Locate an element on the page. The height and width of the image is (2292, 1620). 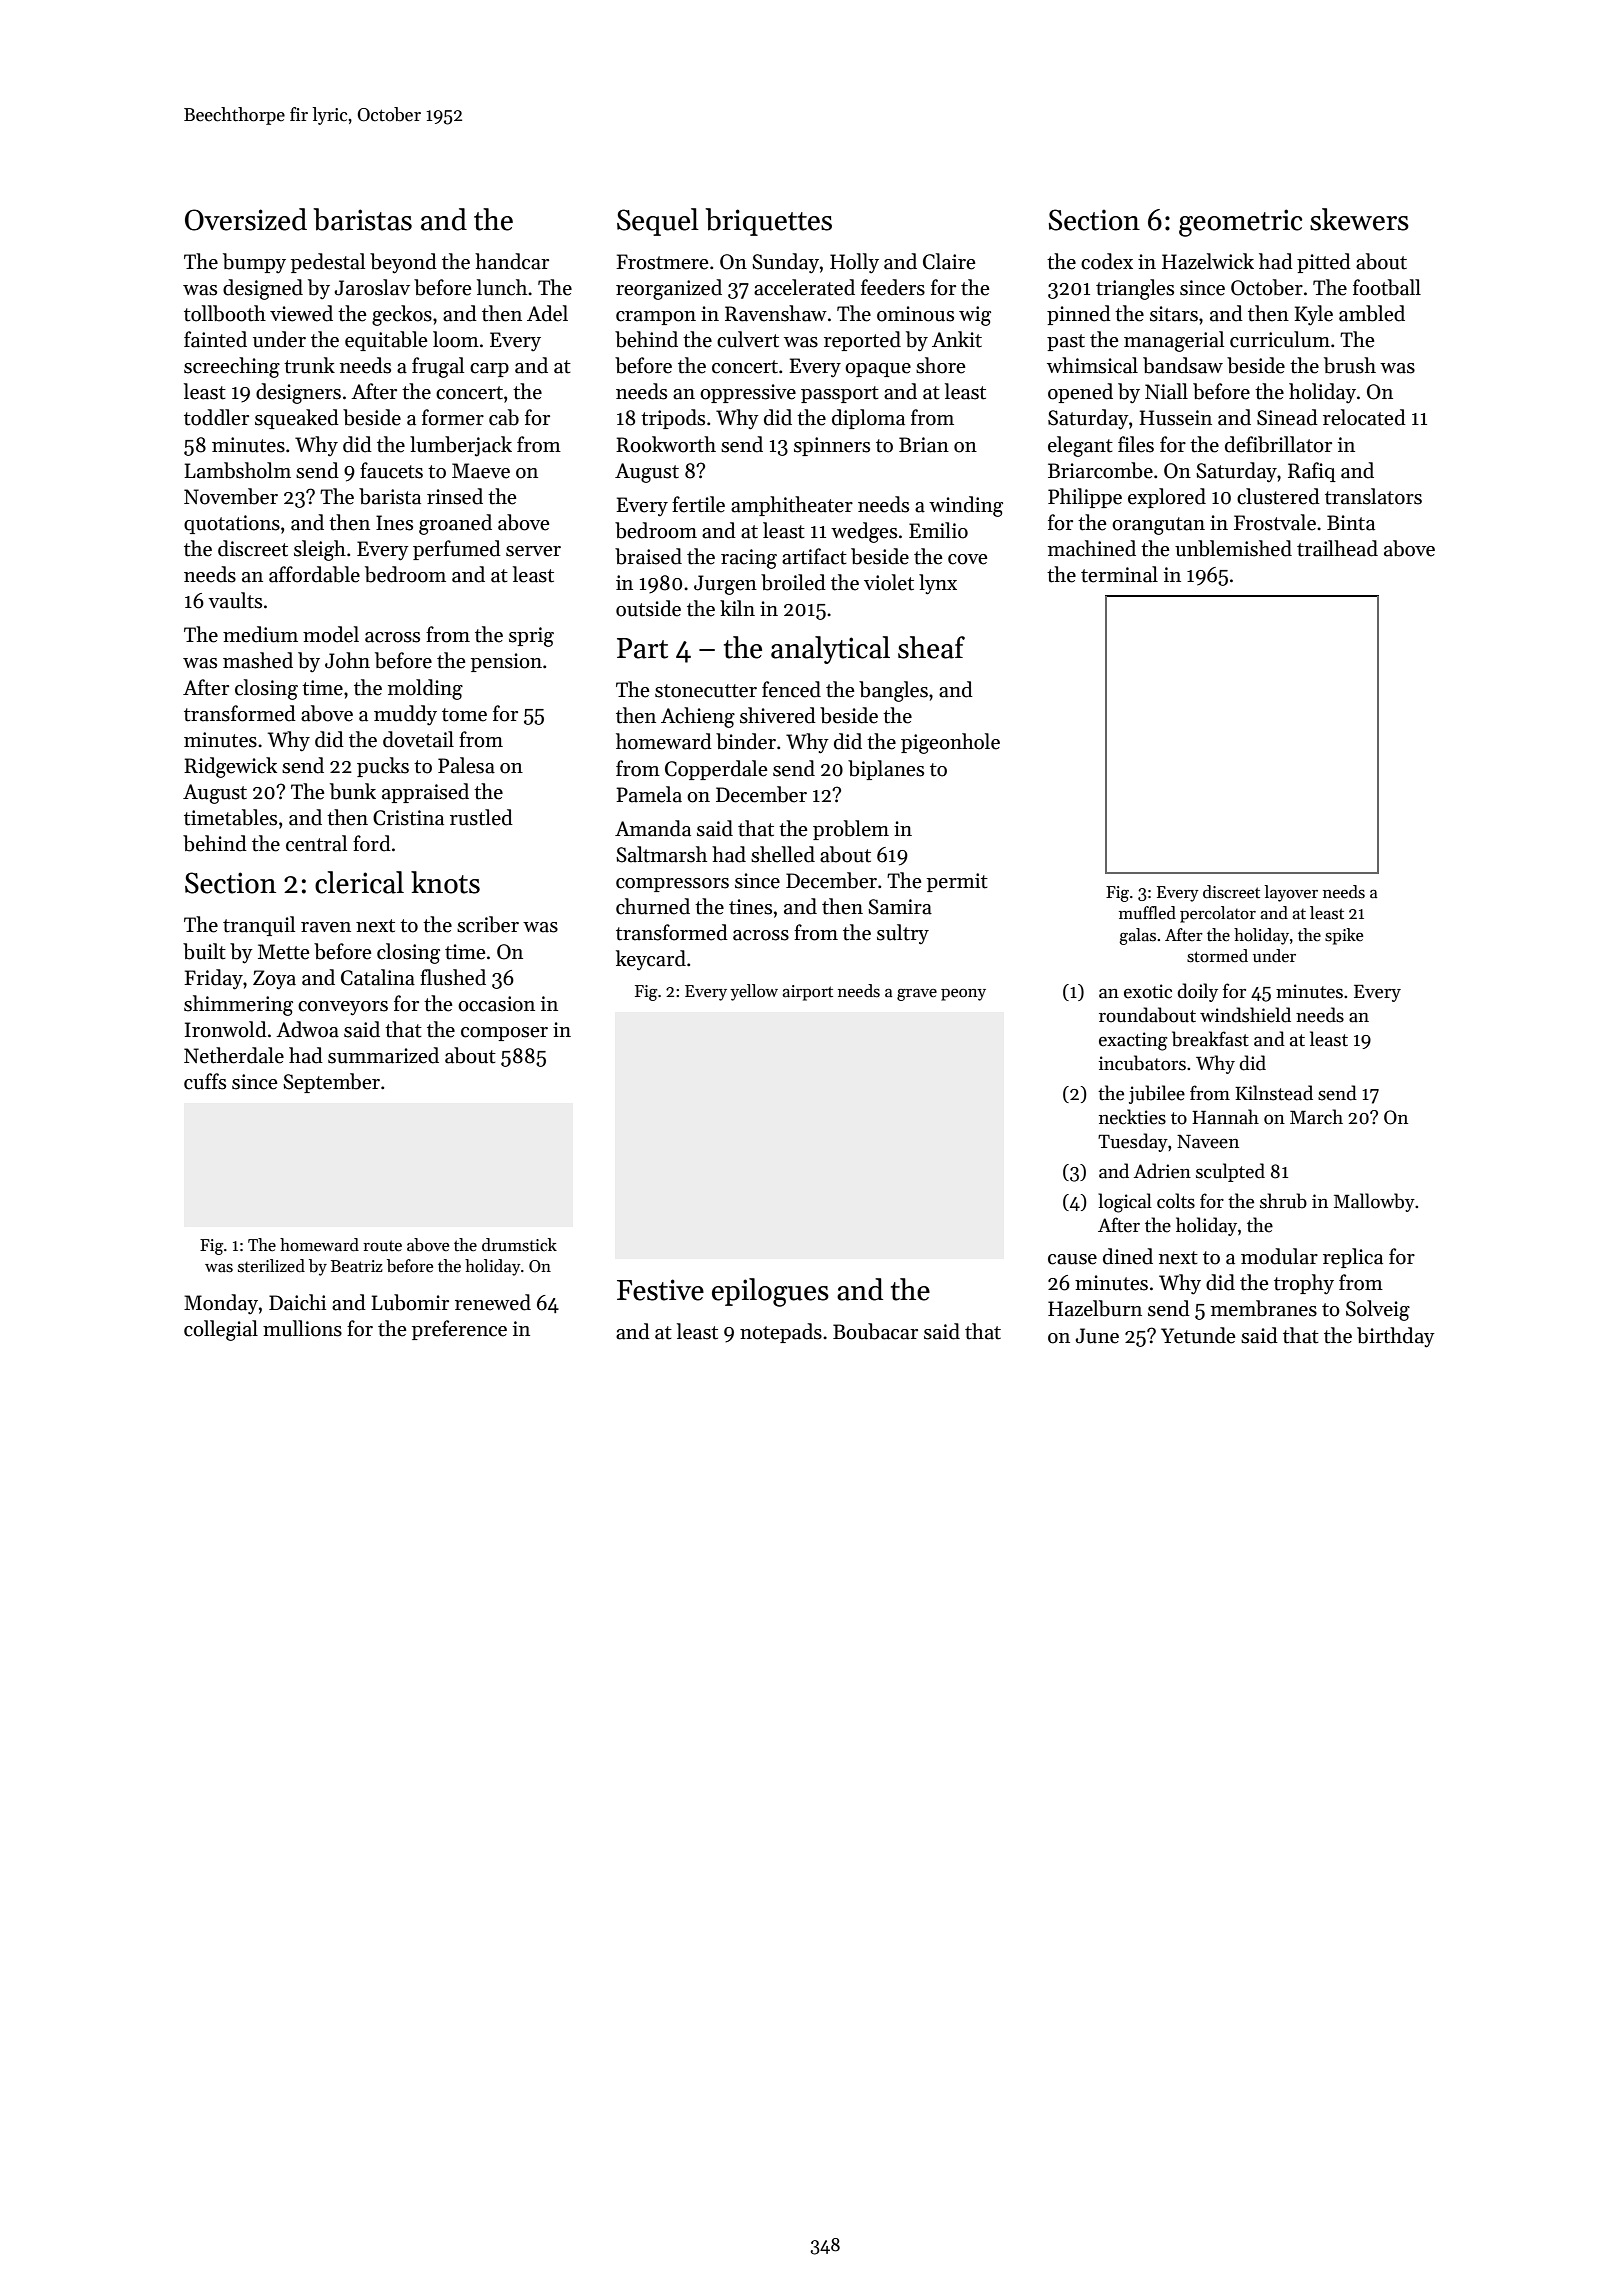
Festive is located at coordinates (660, 1290).
